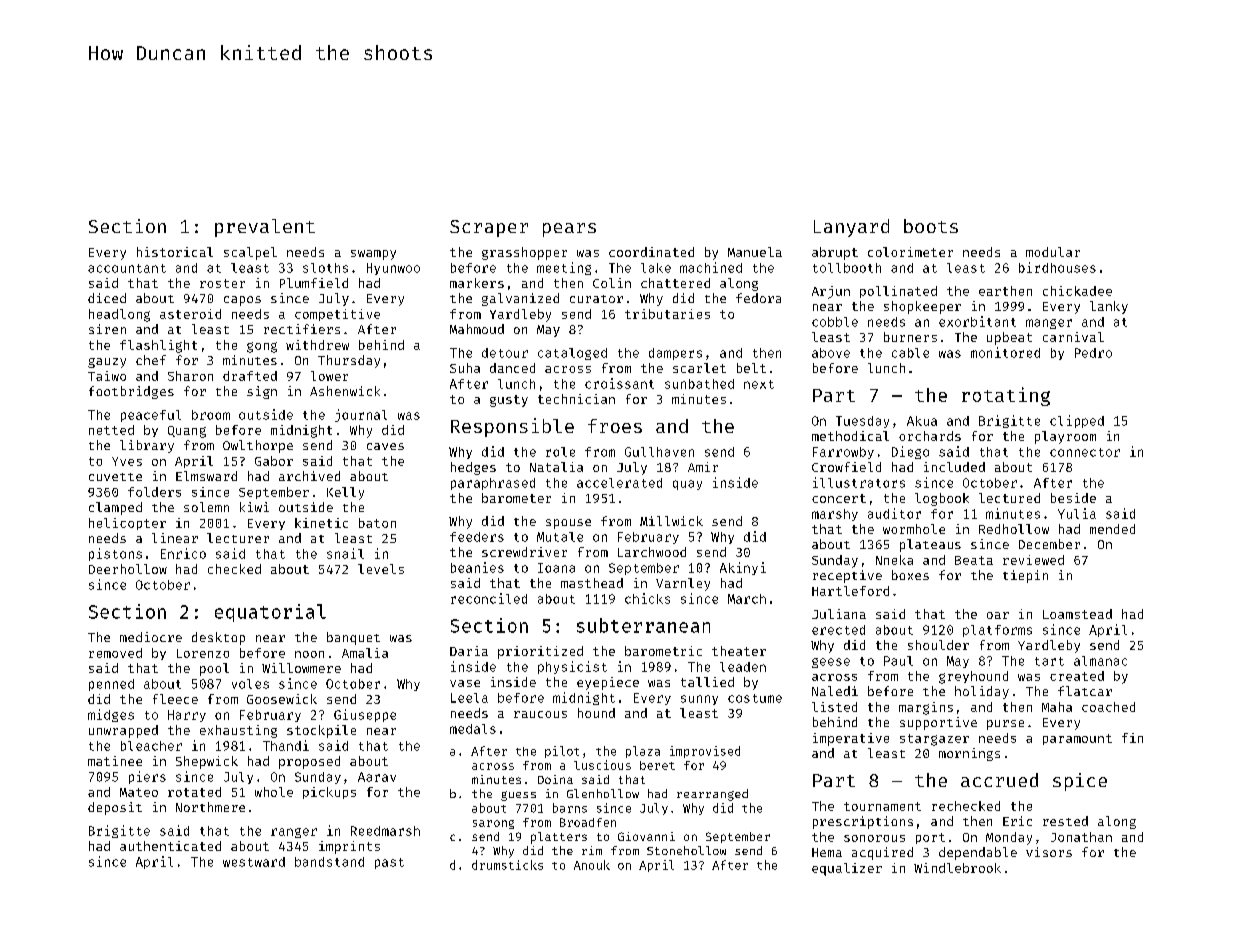 The height and width of the screenshot is (952, 1233). I want to click on westward, so click(254, 862).
